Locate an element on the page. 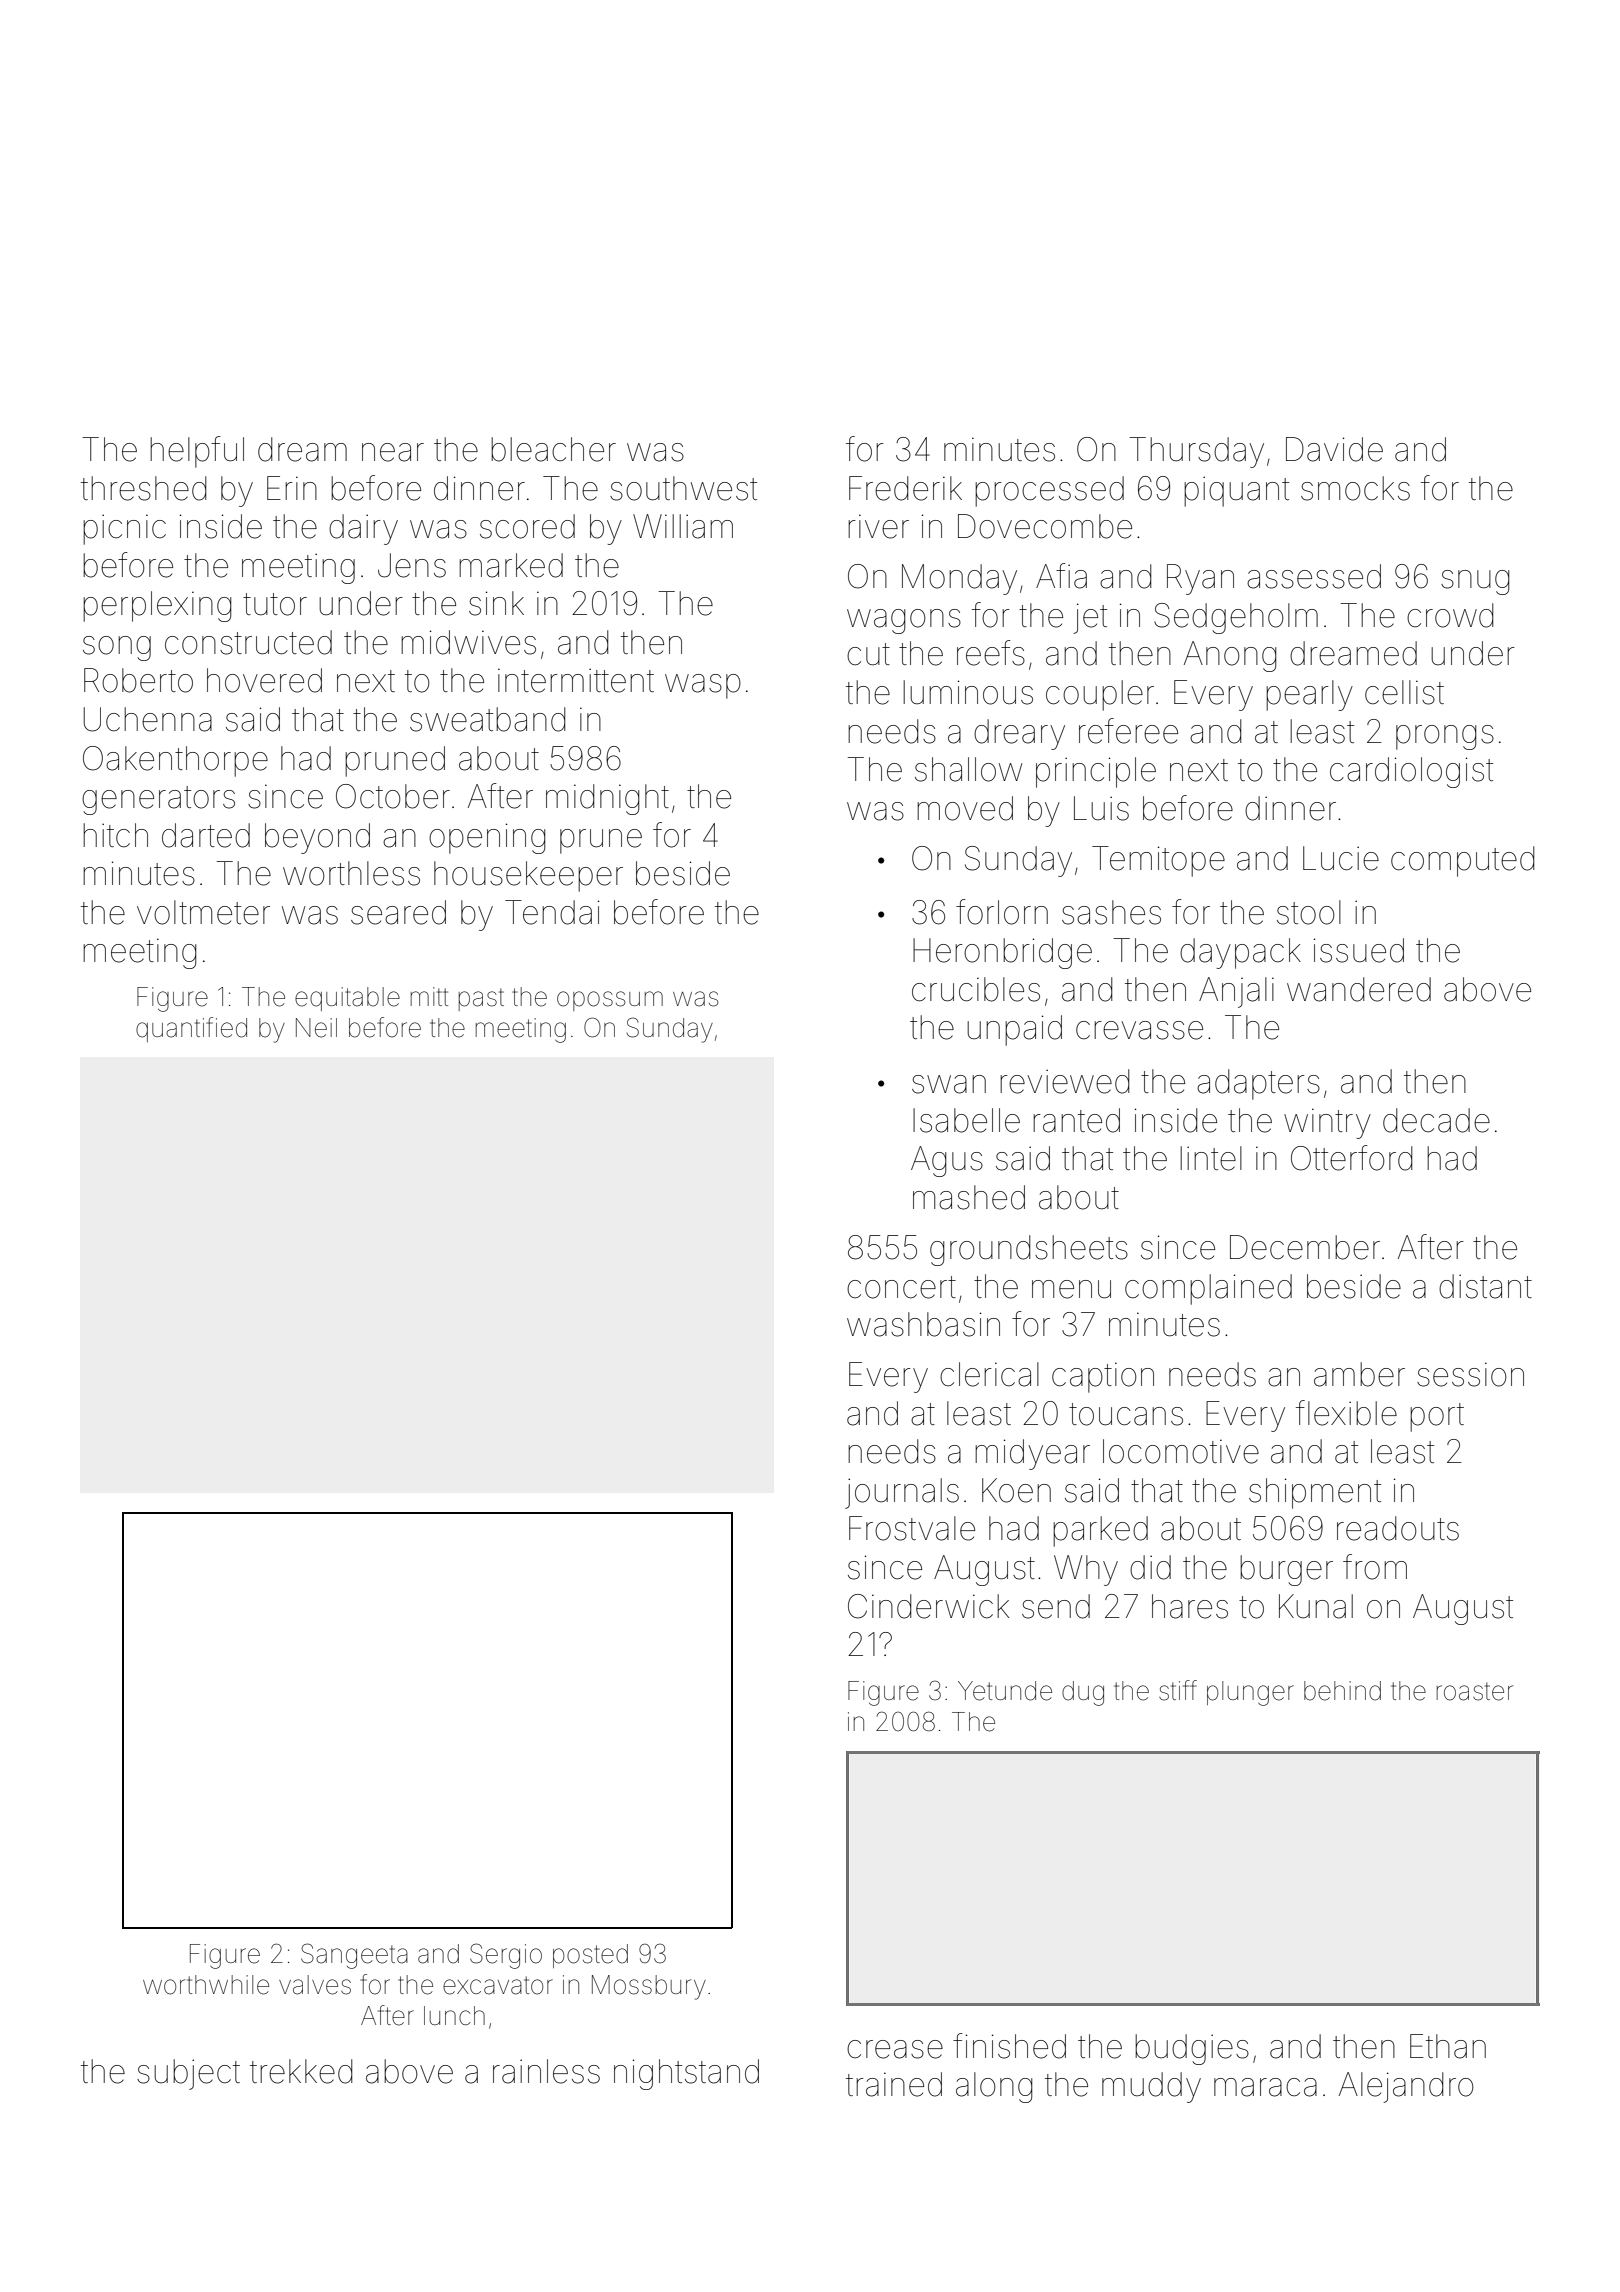 The height and width of the image is (2292, 1620). October is located at coordinates (393, 796).
